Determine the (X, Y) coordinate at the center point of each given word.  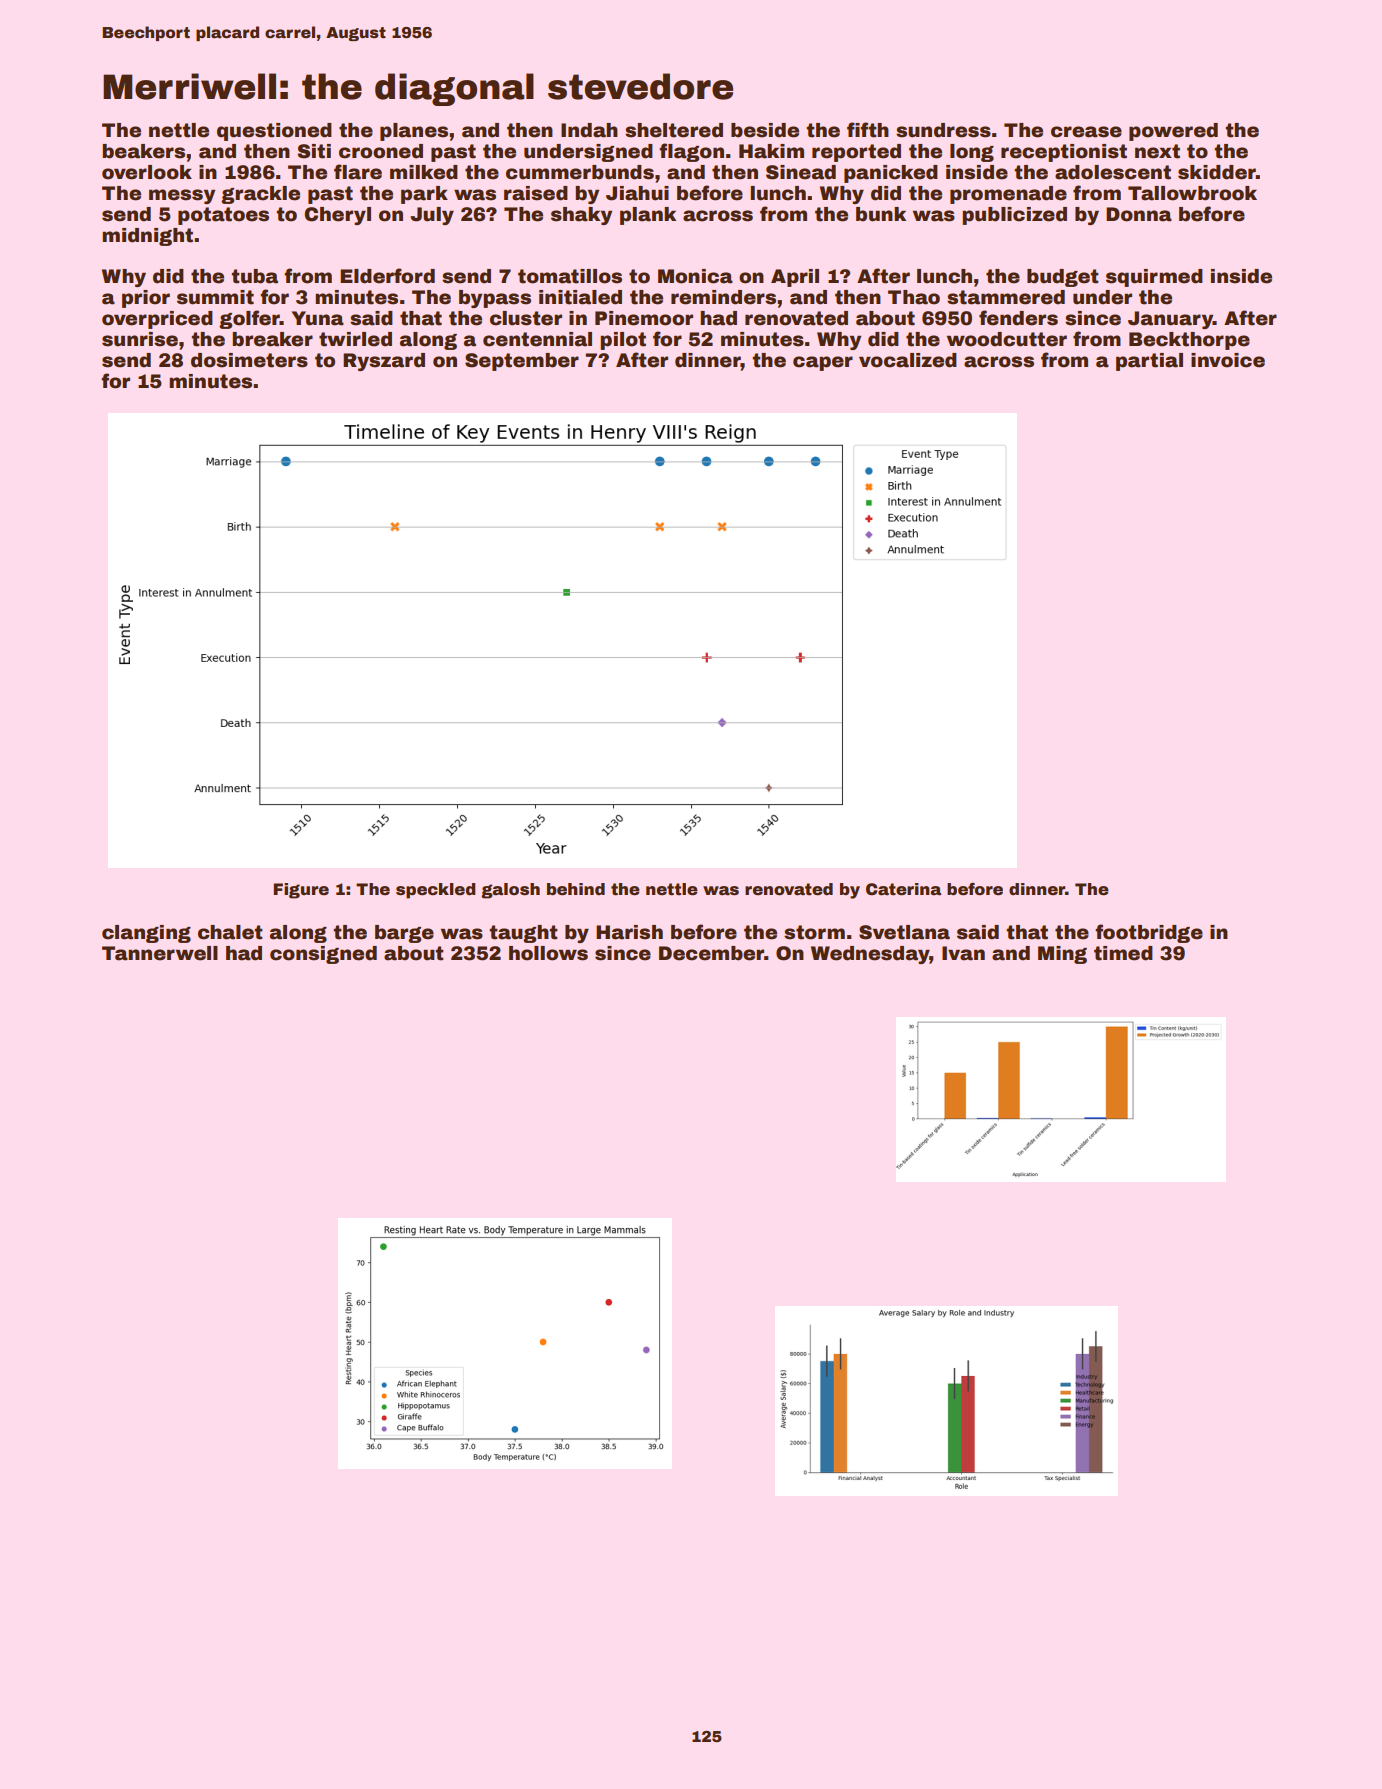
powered (1173, 132)
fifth (868, 130)
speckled (436, 891)
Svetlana (904, 932)
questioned (274, 132)
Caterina (903, 889)
